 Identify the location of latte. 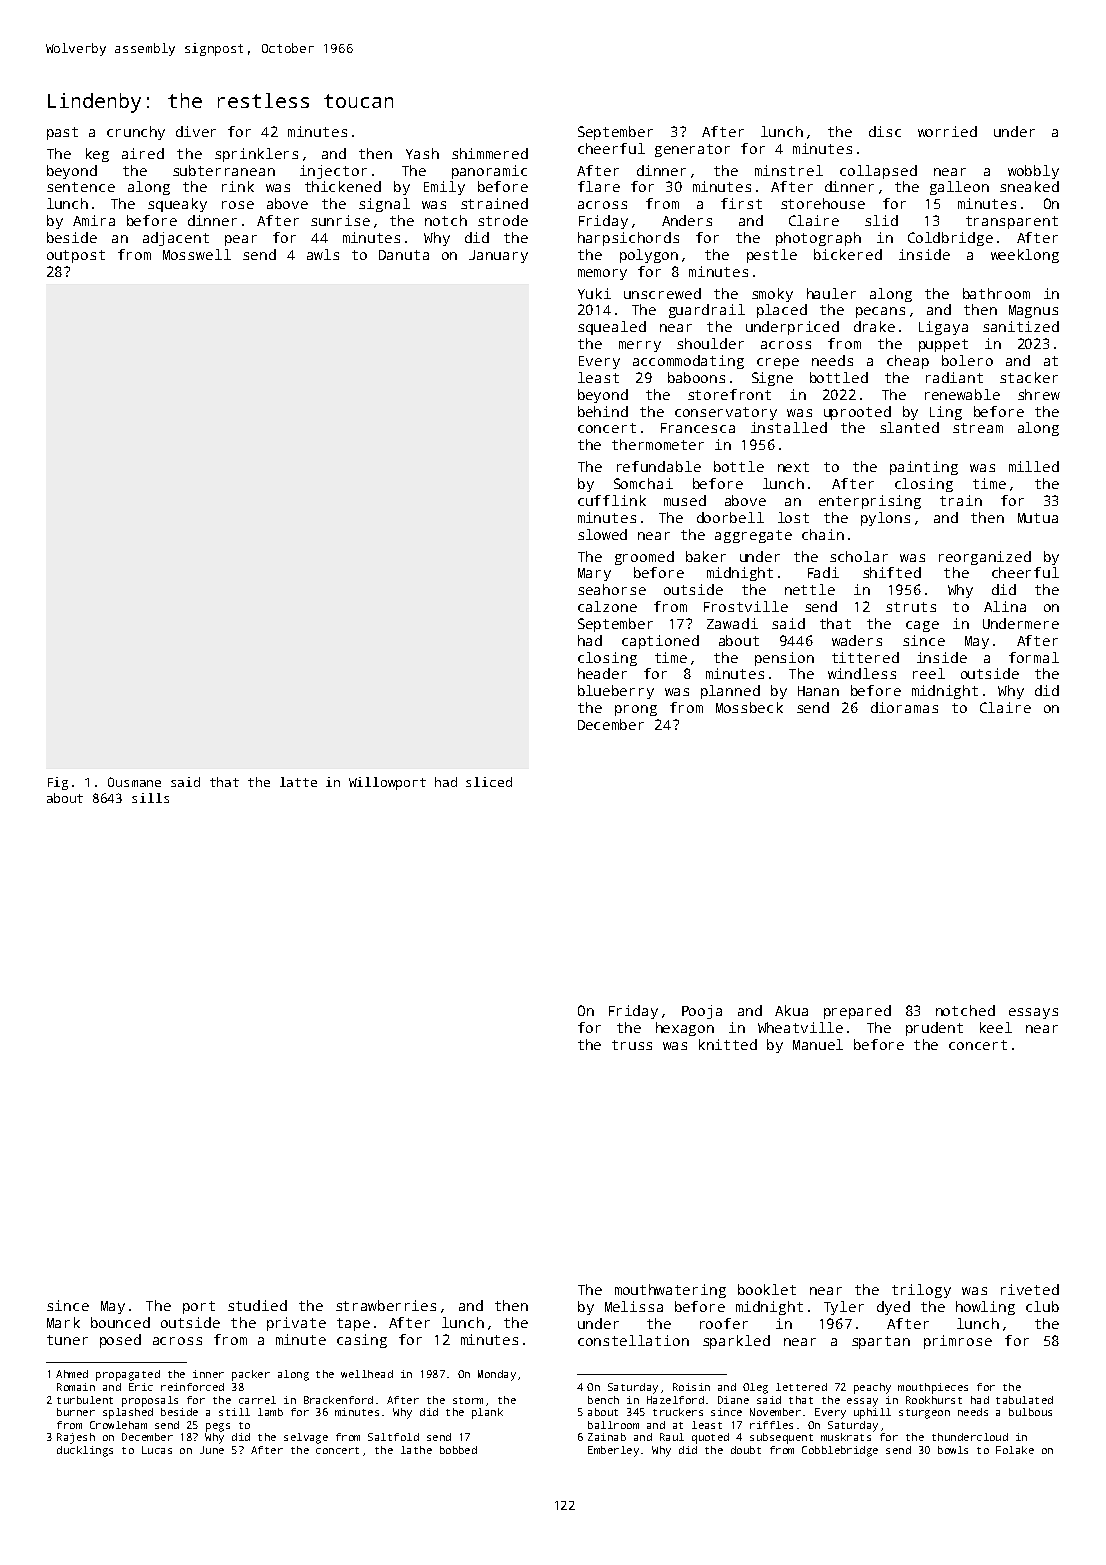
(298, 782).
